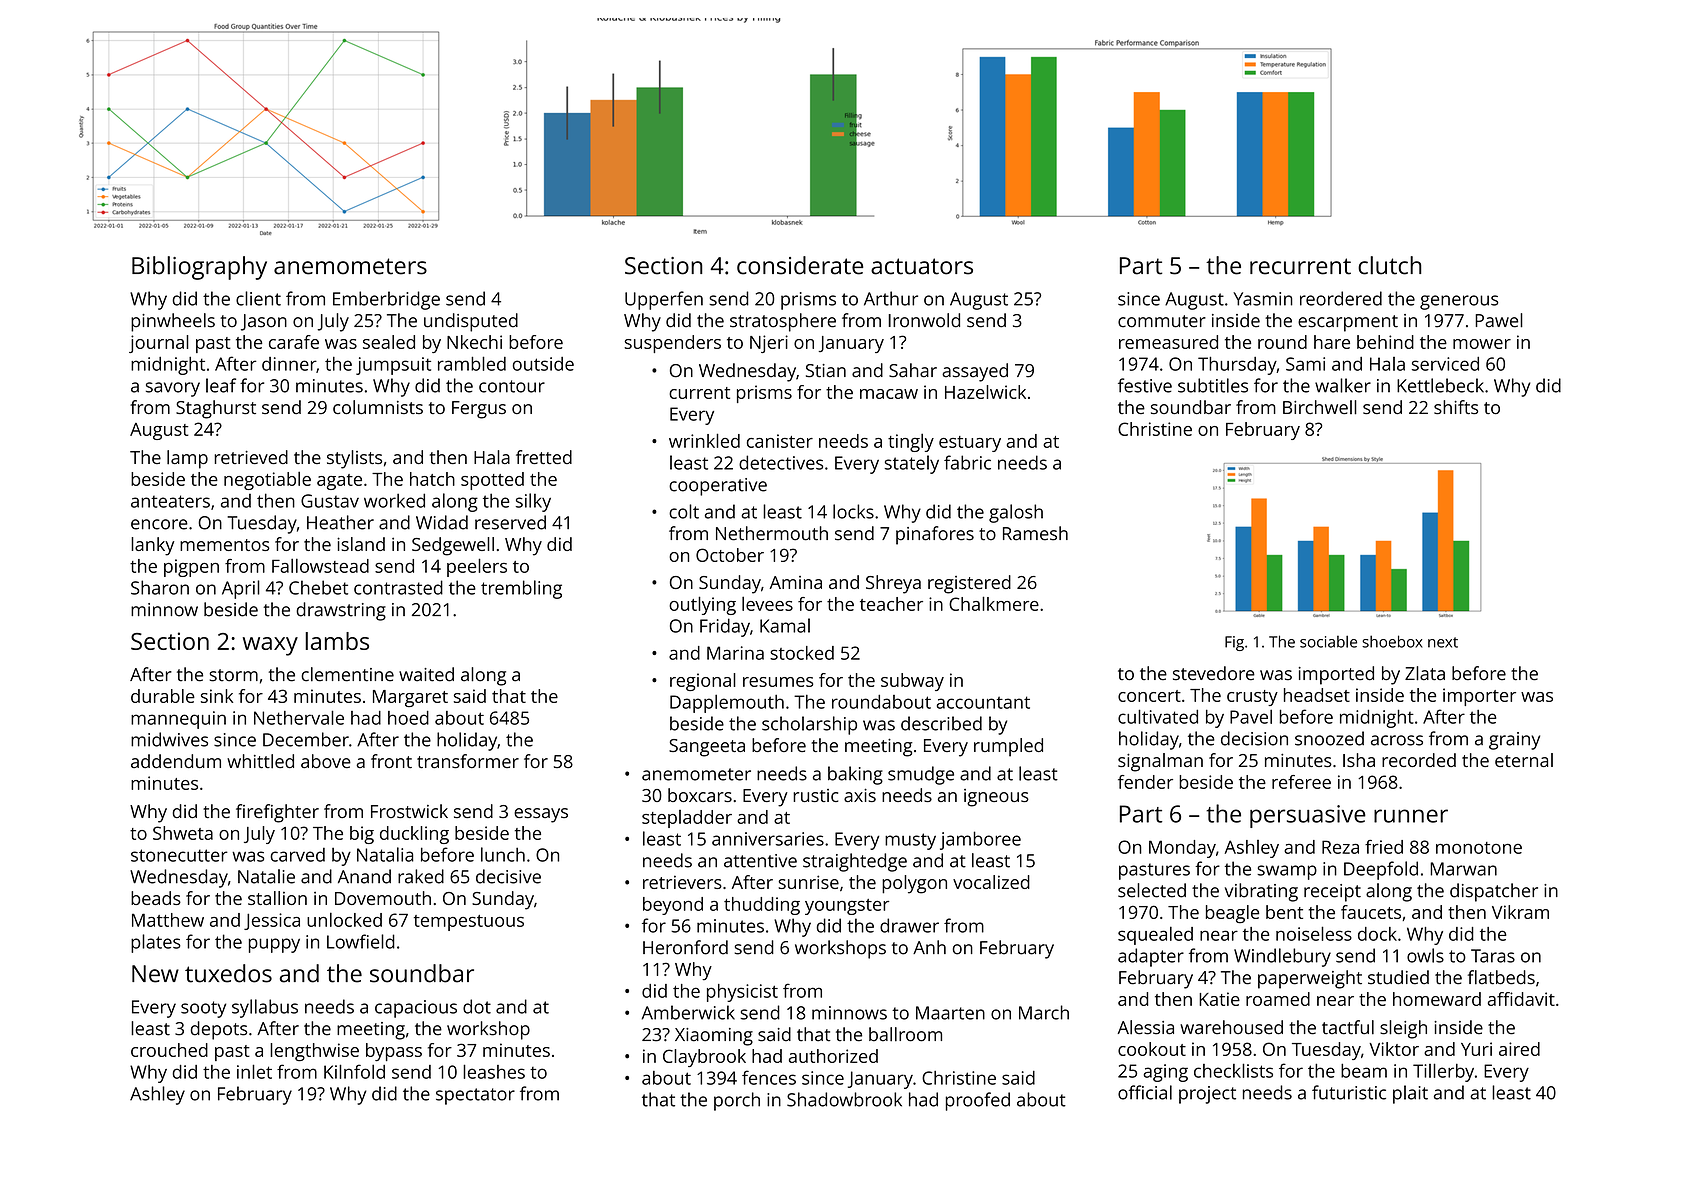  What do you see at coordinates (1320, 407) in the screenshot?
I see `Birchwell` at bounding box center [1320, 407].
